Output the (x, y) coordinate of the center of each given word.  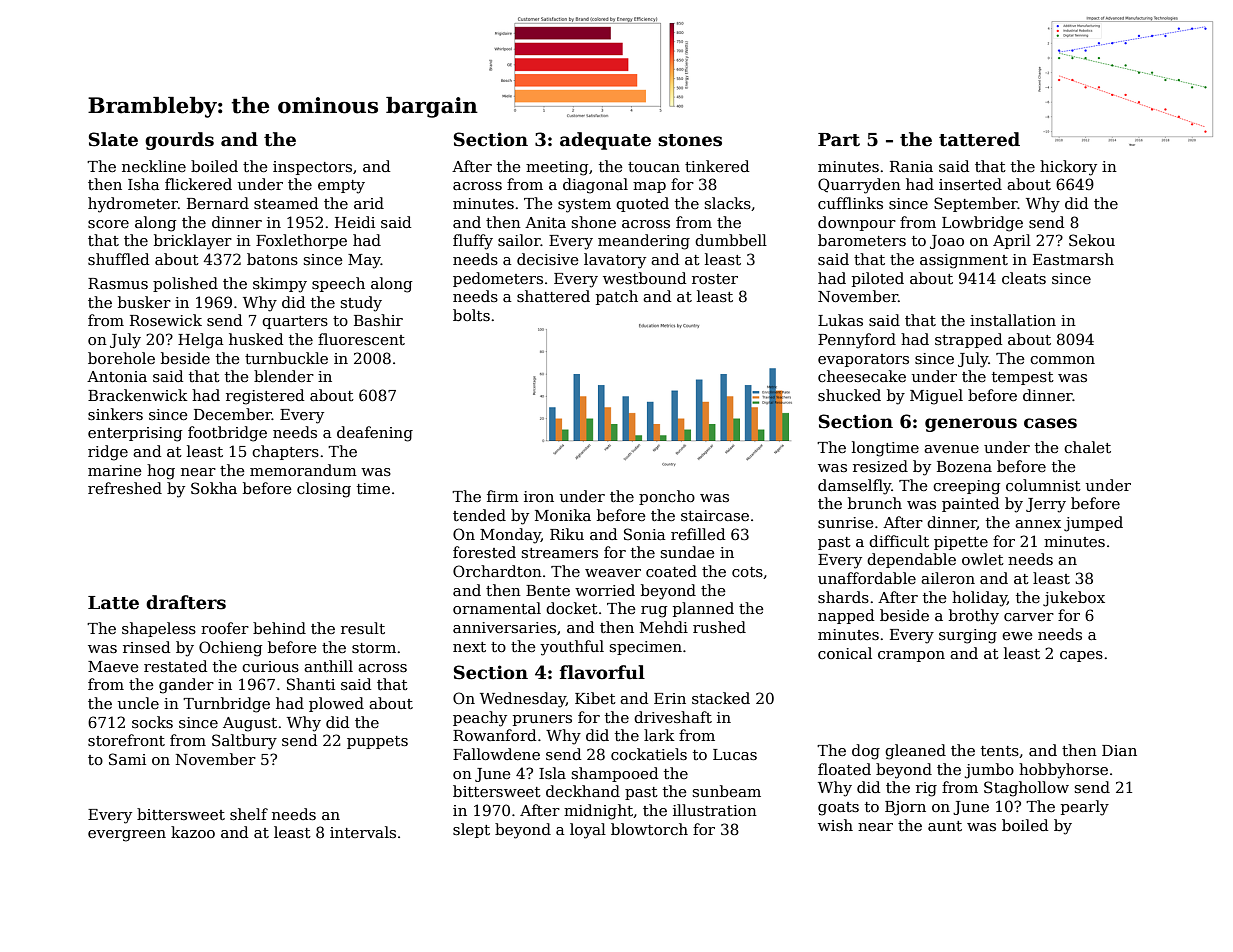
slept (471, 830)
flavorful (602, 672)
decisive (548, 259)
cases (1050, 423)
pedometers (498, 279)
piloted (878, 279)
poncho (667, 497)
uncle (138, 703)
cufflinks (850, 203)
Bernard (218, 203)
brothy (974, 617)
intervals (363, 832)
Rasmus (118, 283)
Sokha (214, 488)
